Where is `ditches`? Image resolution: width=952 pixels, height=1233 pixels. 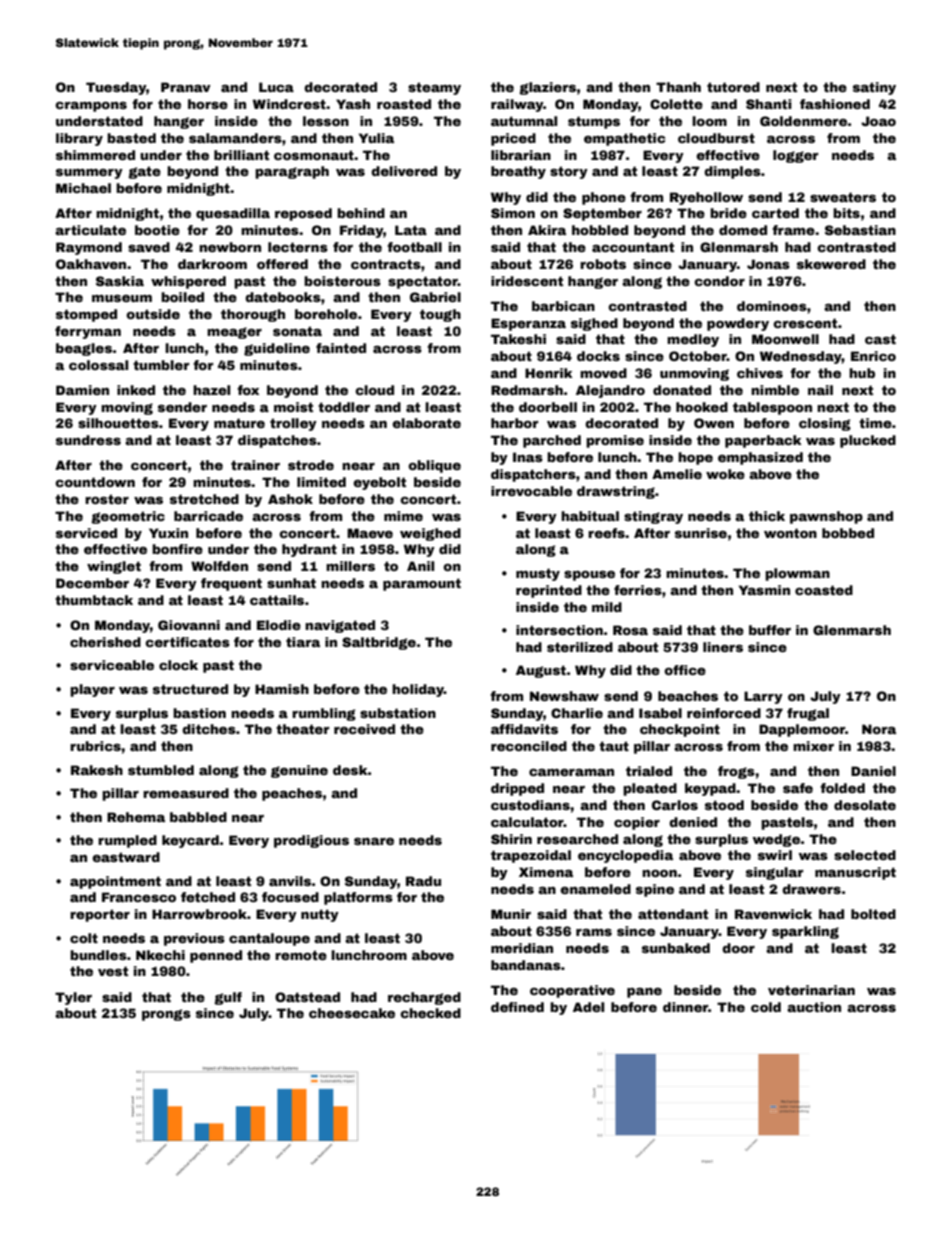 ditches is located at coordinates (209, 729).
